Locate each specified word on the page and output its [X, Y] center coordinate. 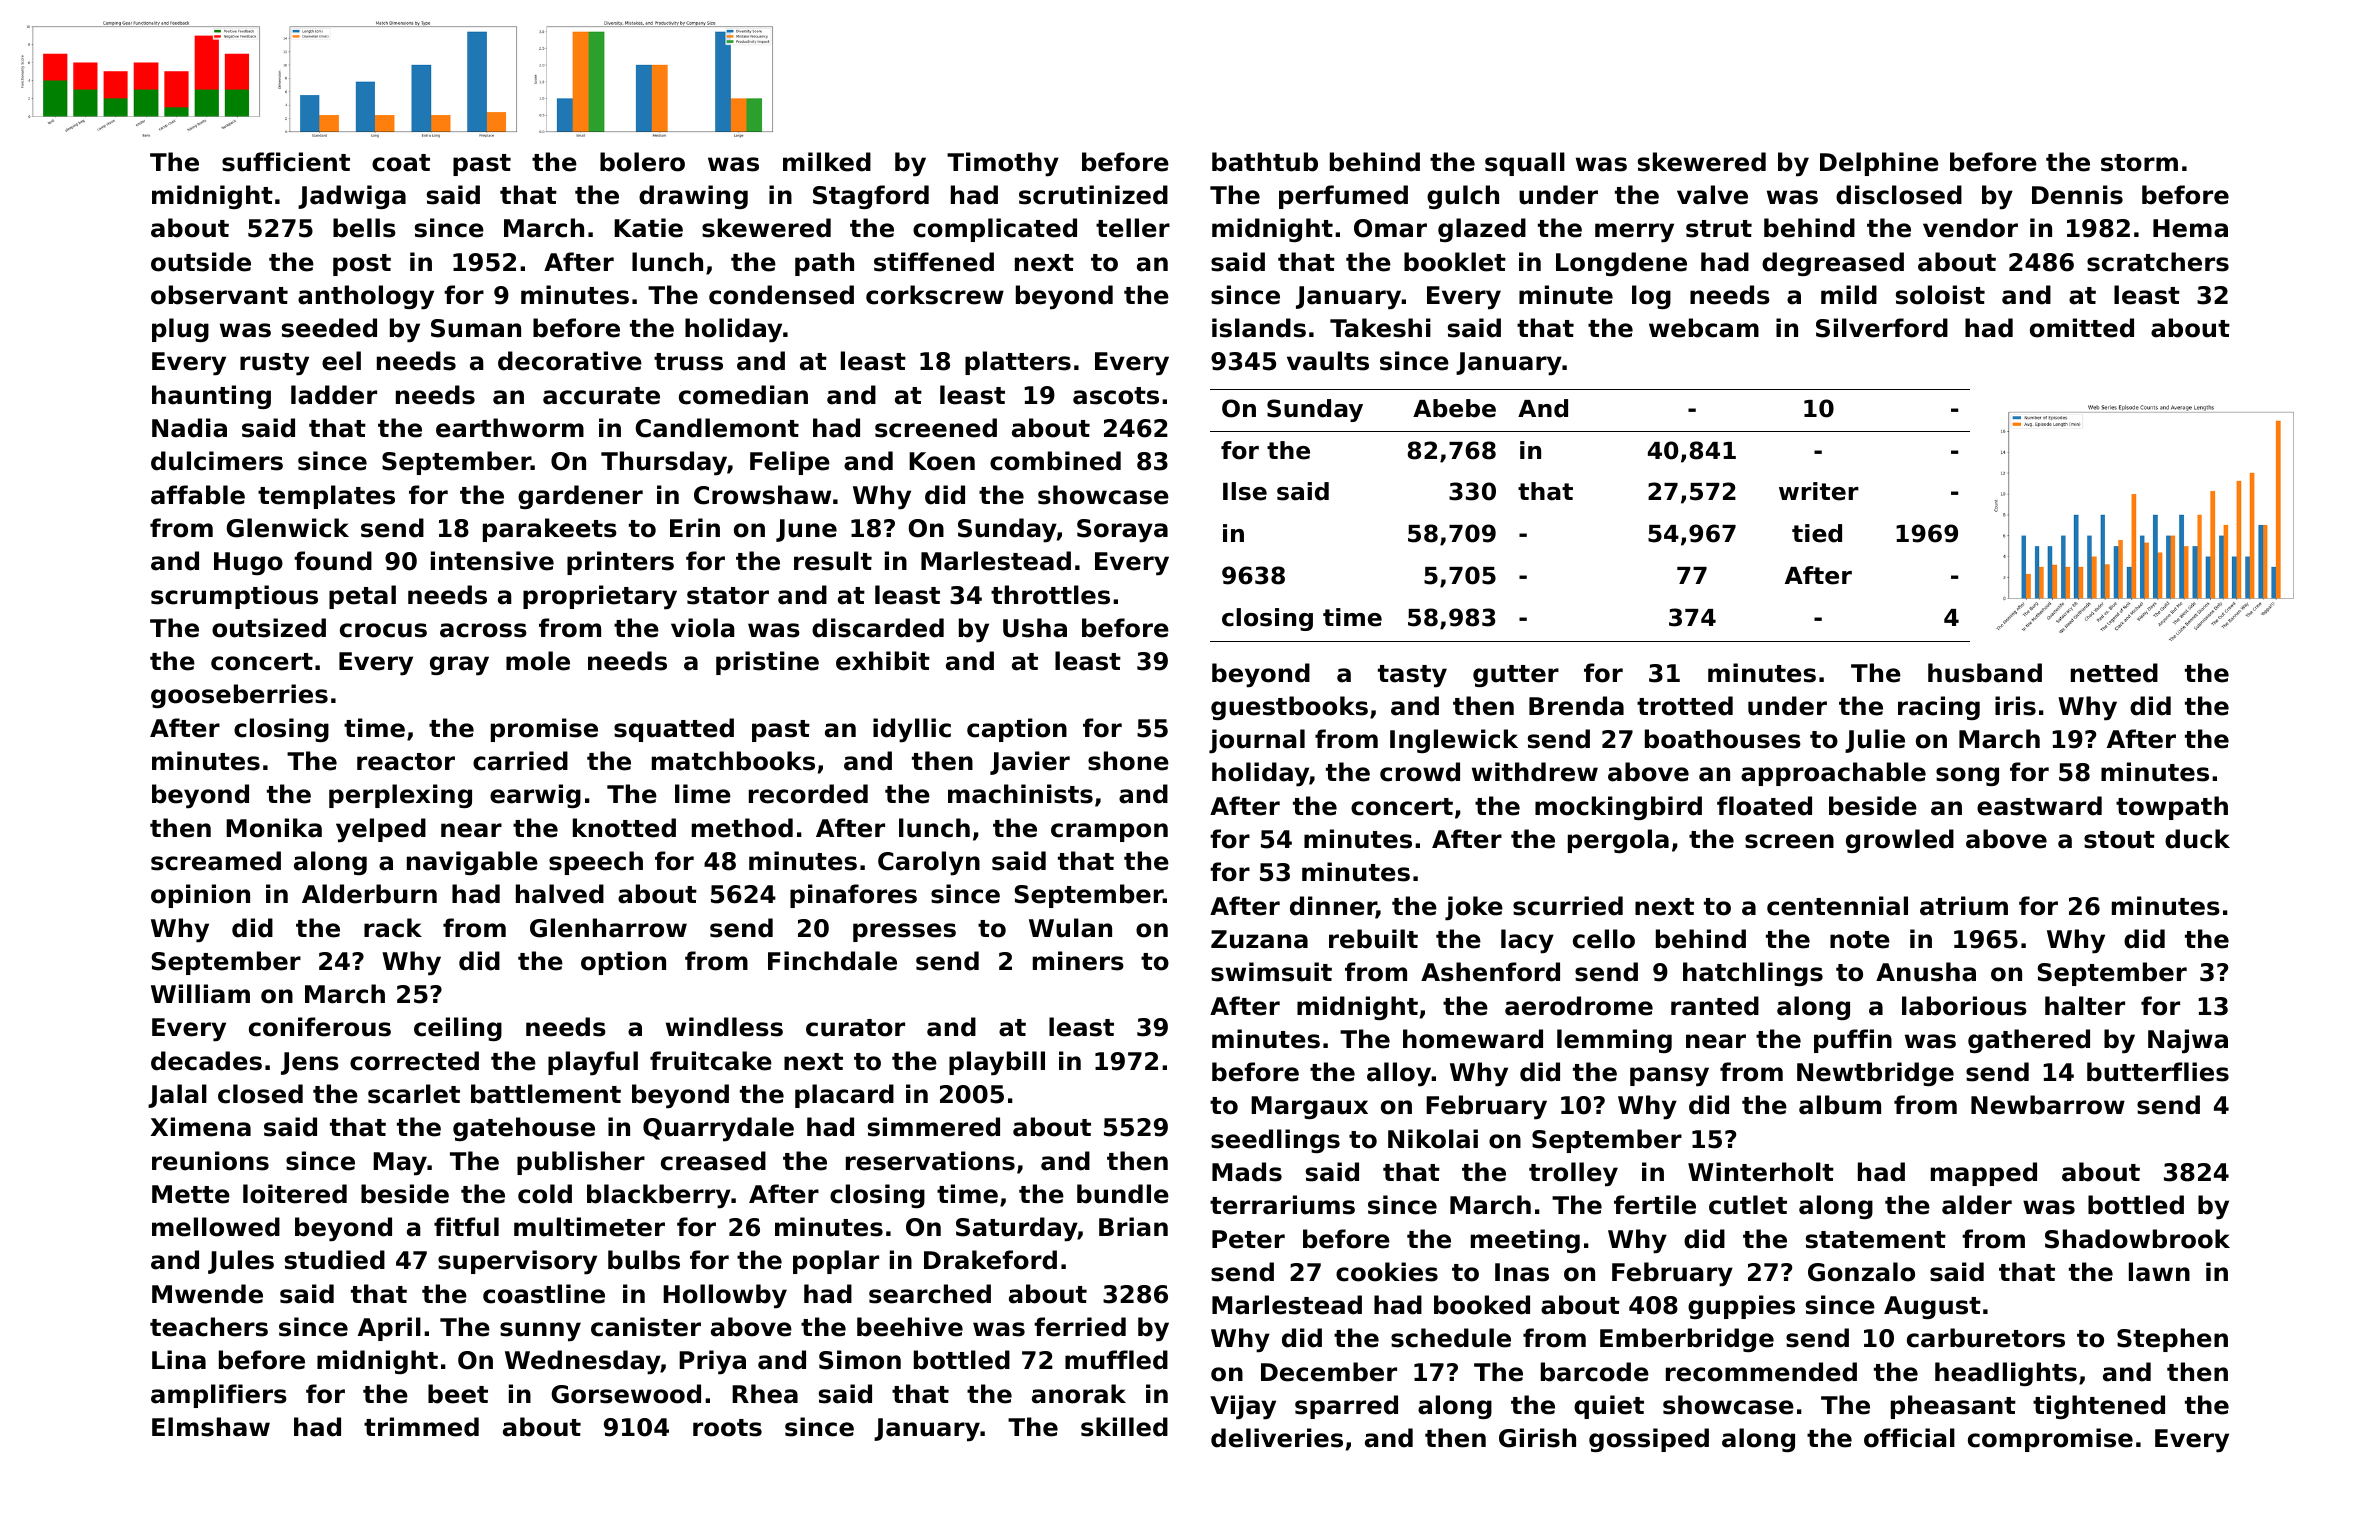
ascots [1116, 396]
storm [2139, 163]
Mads [1247, 1172]
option [623, 963]
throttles [1050, 595]
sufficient [286, 162]
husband [1985, 673]
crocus [383, 630]
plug [180, 330]
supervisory [517, 1262]
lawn [2159, 1272]
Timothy [1003, 164]
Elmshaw [211, 1427]
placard [844, 1096]
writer [1819, 491]
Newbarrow [2048, 1105]
